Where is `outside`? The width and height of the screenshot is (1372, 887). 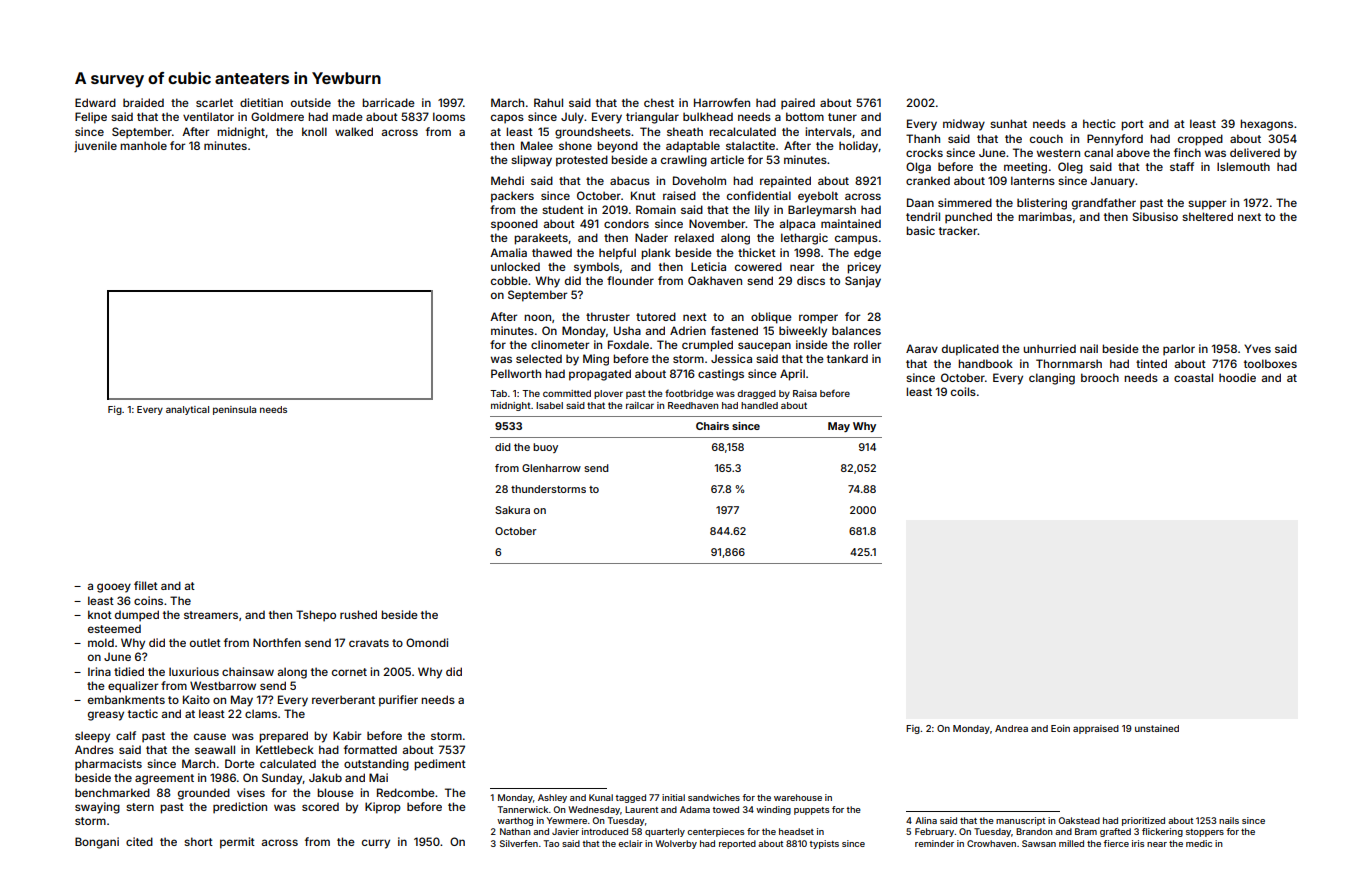 outside is located at coordinates (311, 102).
